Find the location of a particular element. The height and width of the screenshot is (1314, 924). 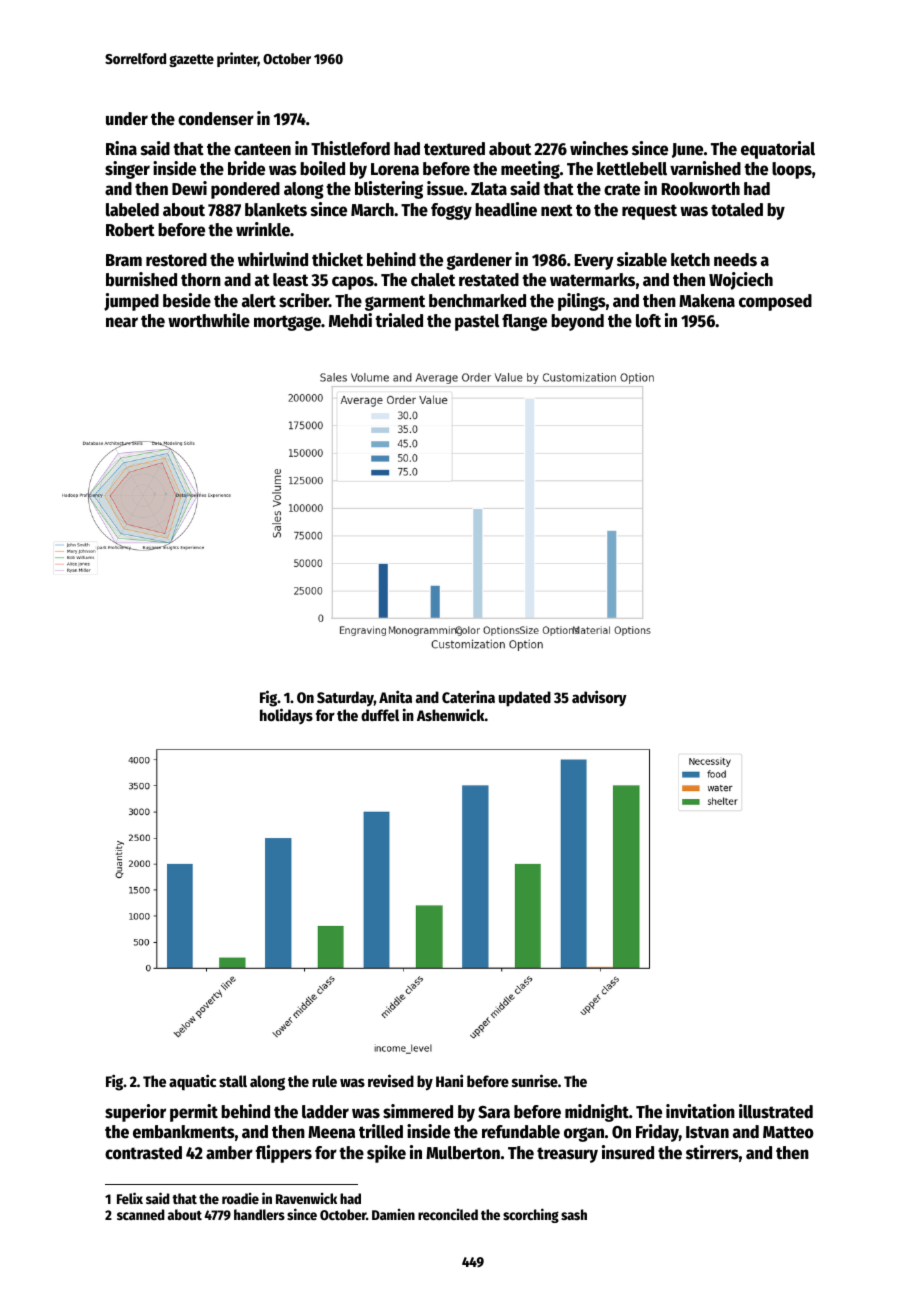

amber is located at coordinates (229, 1153).
